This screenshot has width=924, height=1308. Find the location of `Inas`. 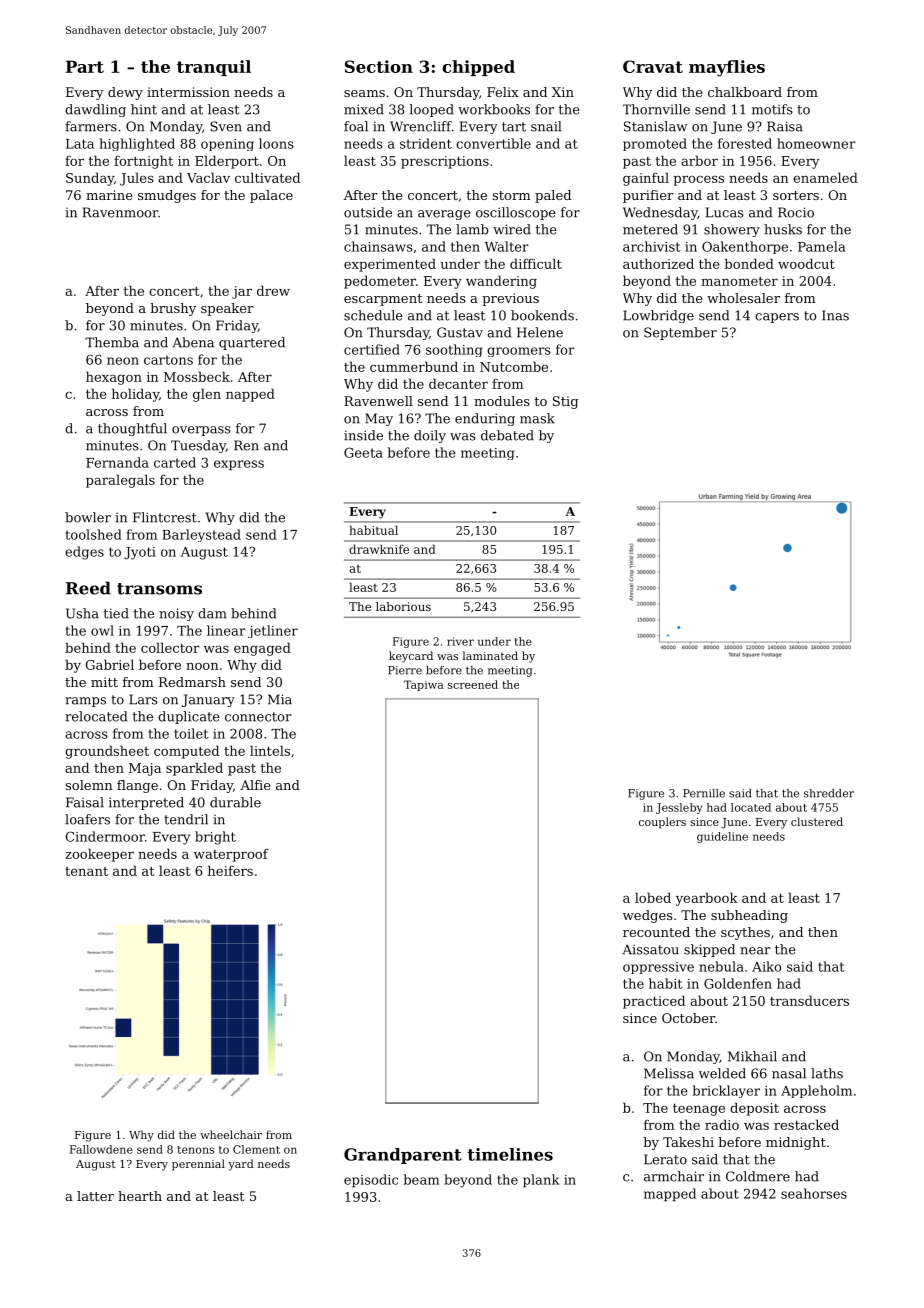

Inas is located at coordinates (835, 315).
